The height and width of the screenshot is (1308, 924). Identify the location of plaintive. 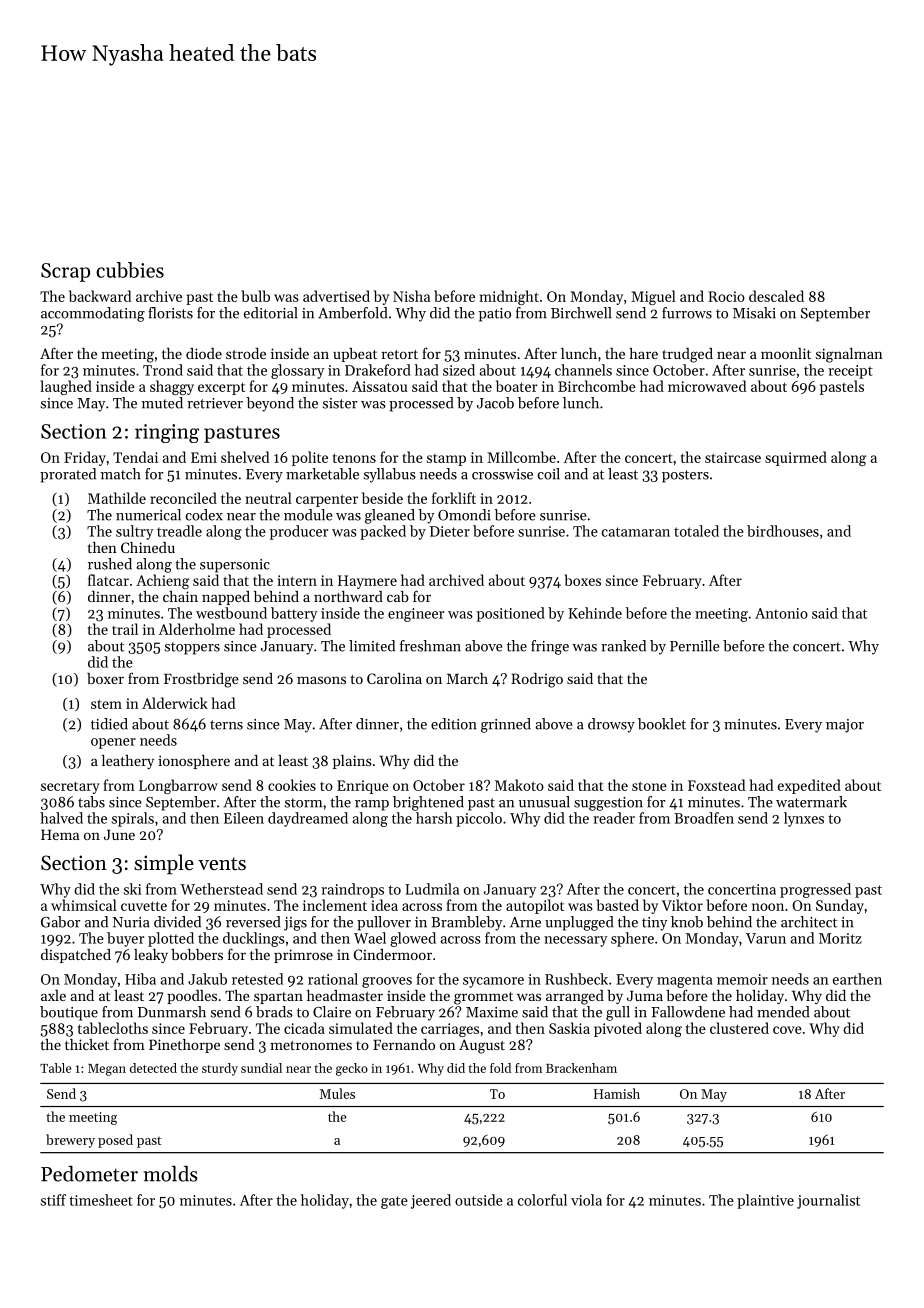
(765, 1201).
